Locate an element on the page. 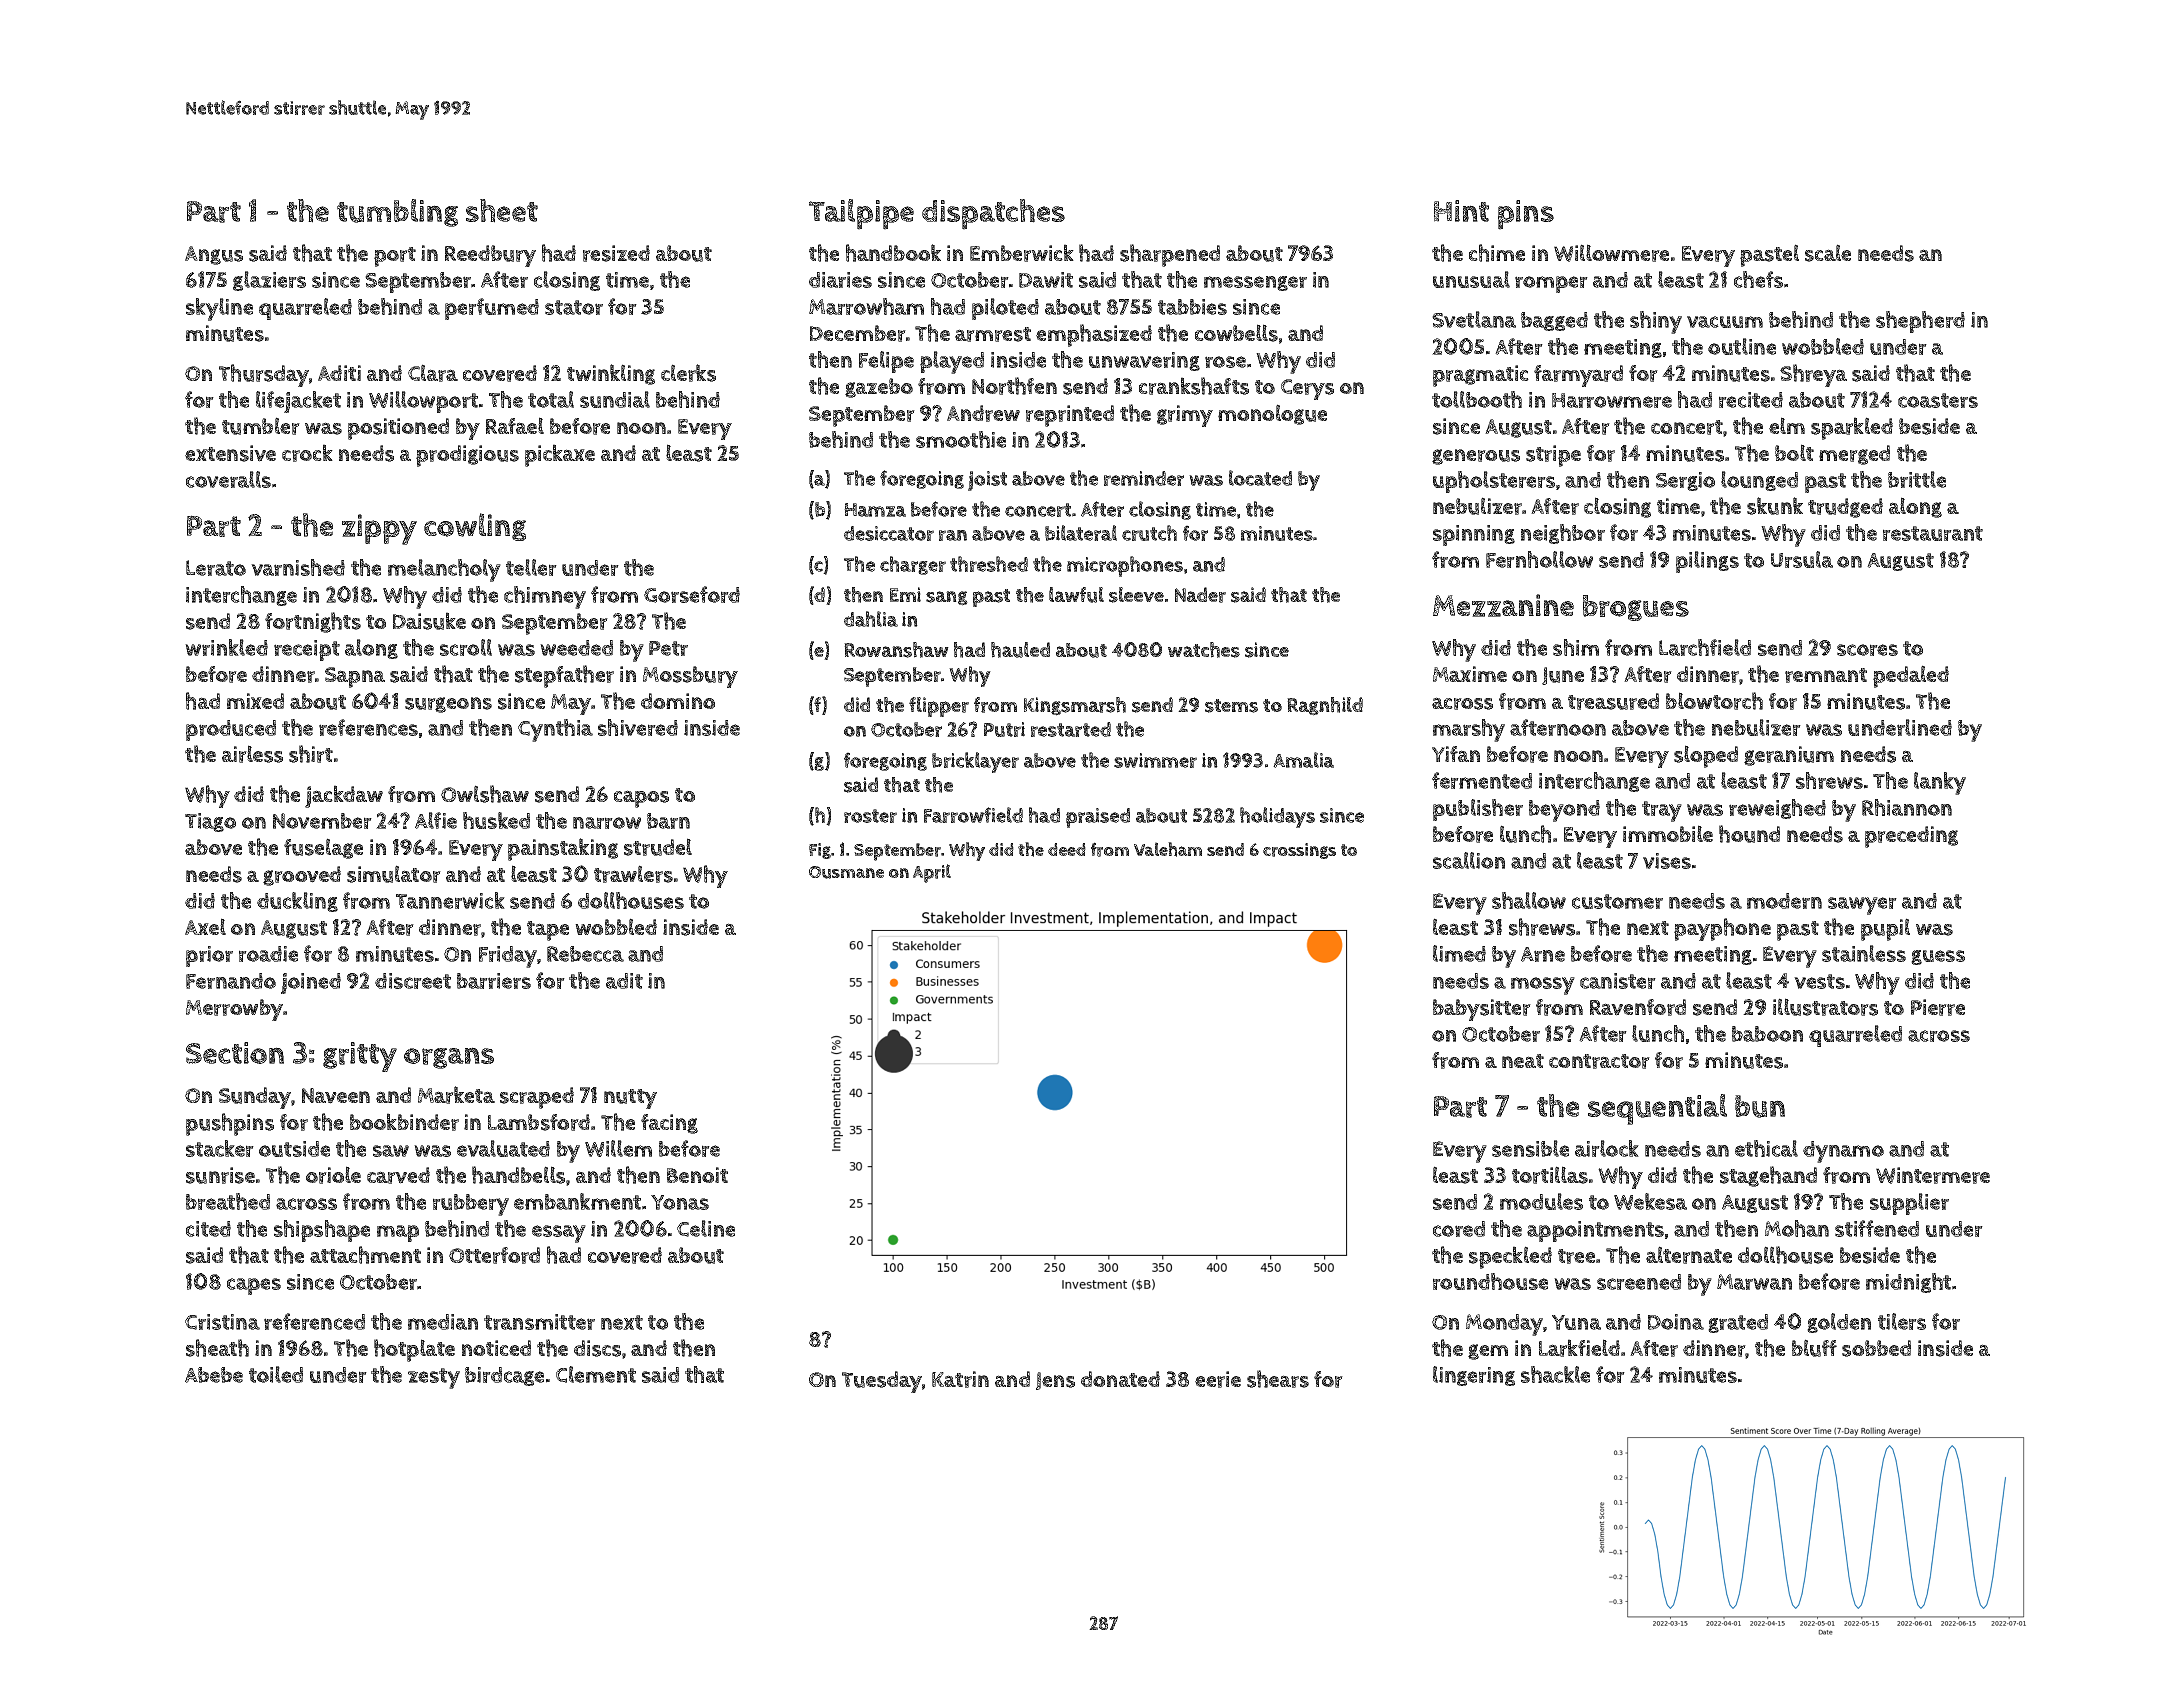 Image resolution: width=2178 pixels, height=1683 pixels. tumbling is located at coordinates (397, 213).
